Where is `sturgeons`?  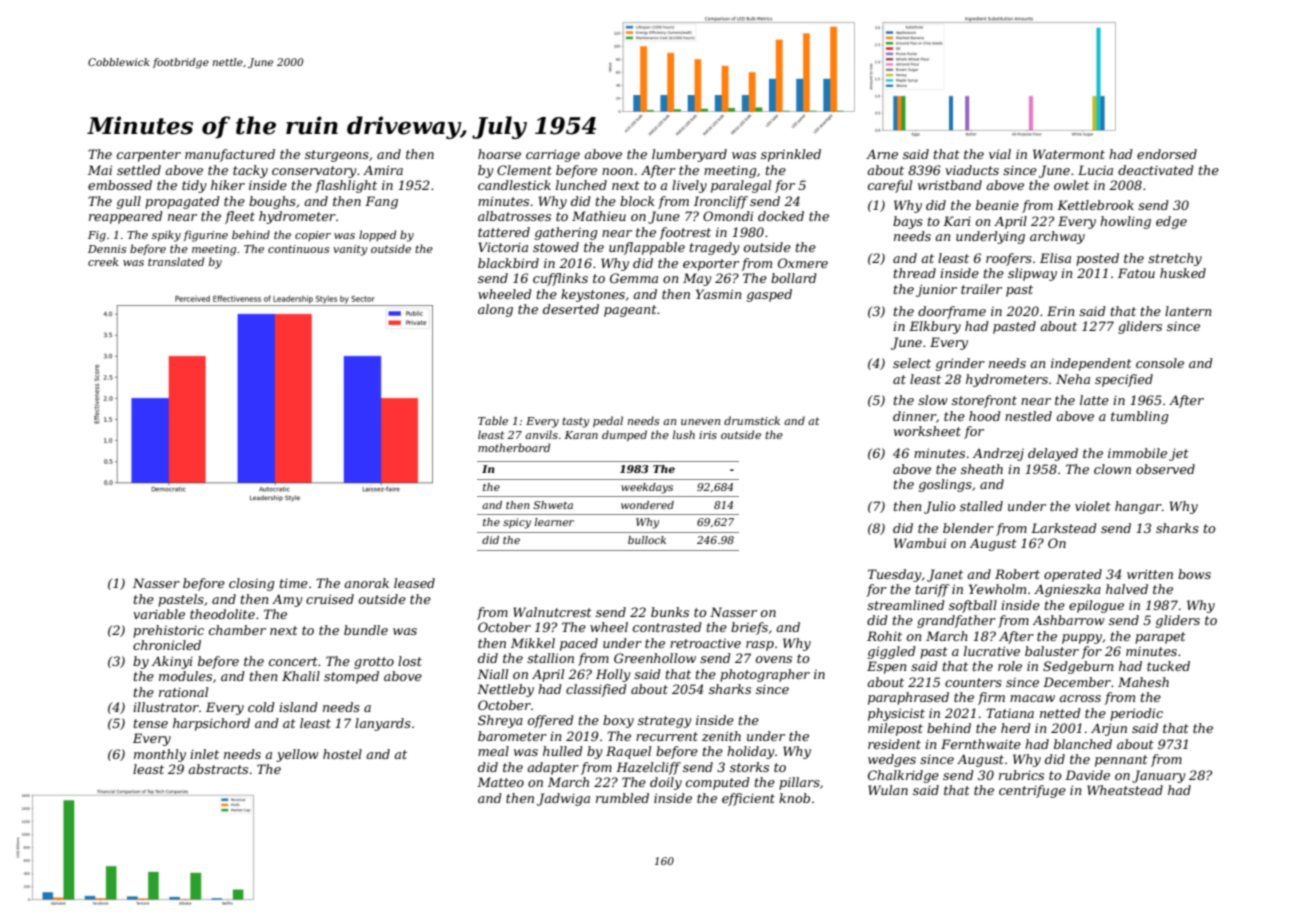
sturgeons is located at coordinates (337, 156).
